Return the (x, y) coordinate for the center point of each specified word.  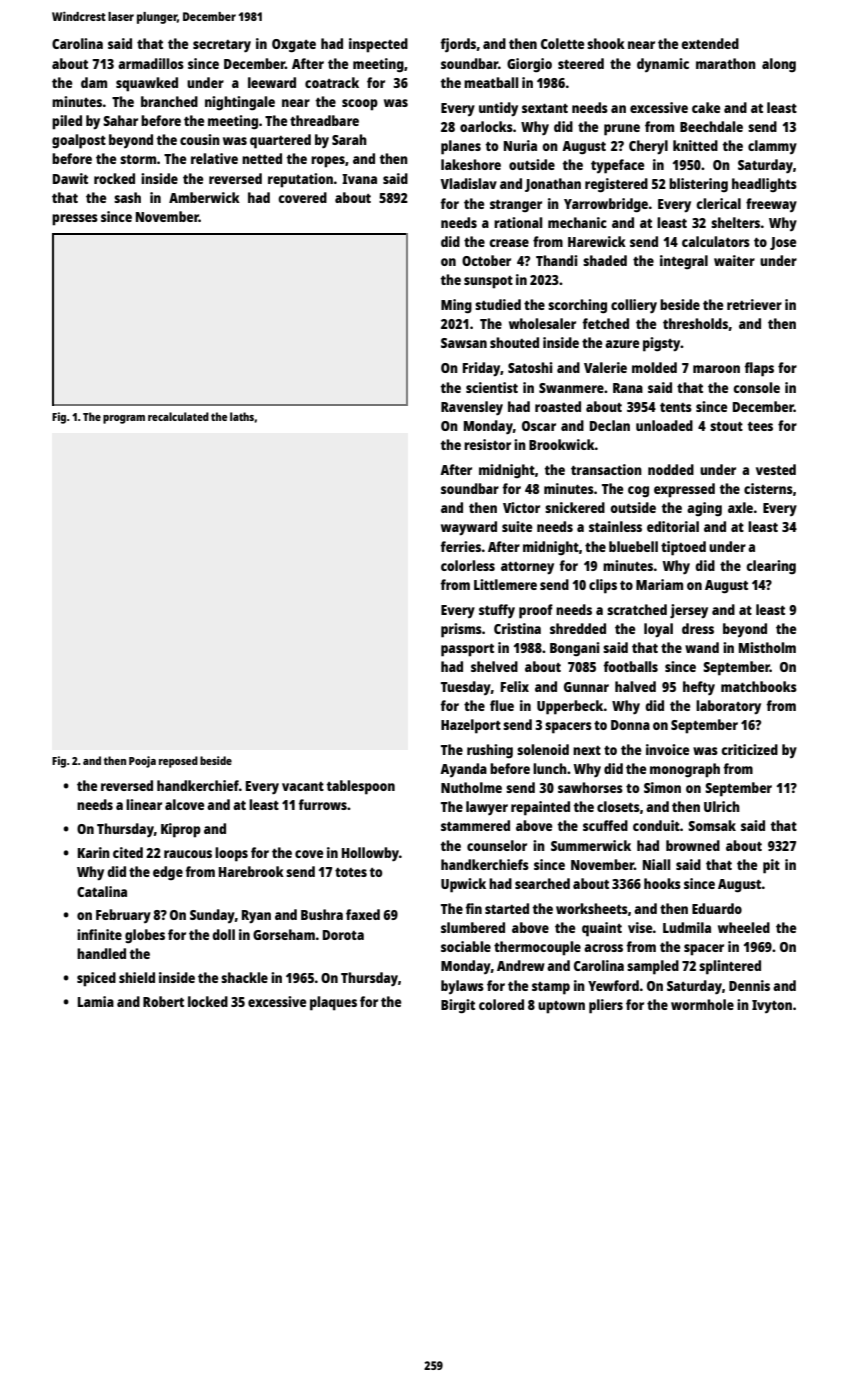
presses (75, 220)
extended (710, 43)
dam (94, 82)
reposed (178, 762)
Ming (456, 306)
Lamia (96, 1001)
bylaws (462, 987)
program (124, 419)
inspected (378, 45)
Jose (783, 243)
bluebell (633, 546)
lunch (550, 768)
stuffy (497, 611)
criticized (749, 749)
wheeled (744, 927)
